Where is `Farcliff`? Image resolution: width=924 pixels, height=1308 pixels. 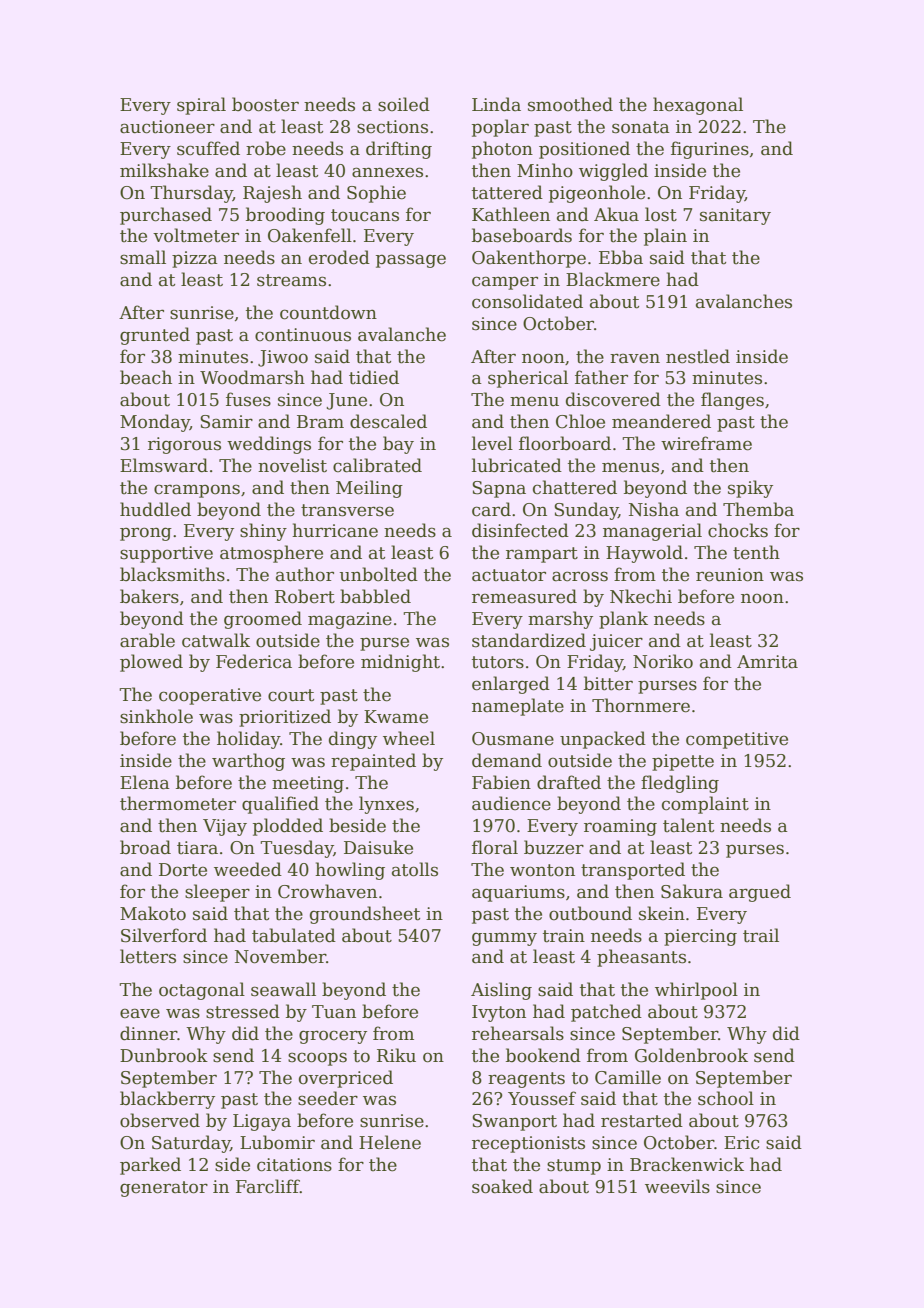 Farcliff is located at coordinates (268, 1186).
